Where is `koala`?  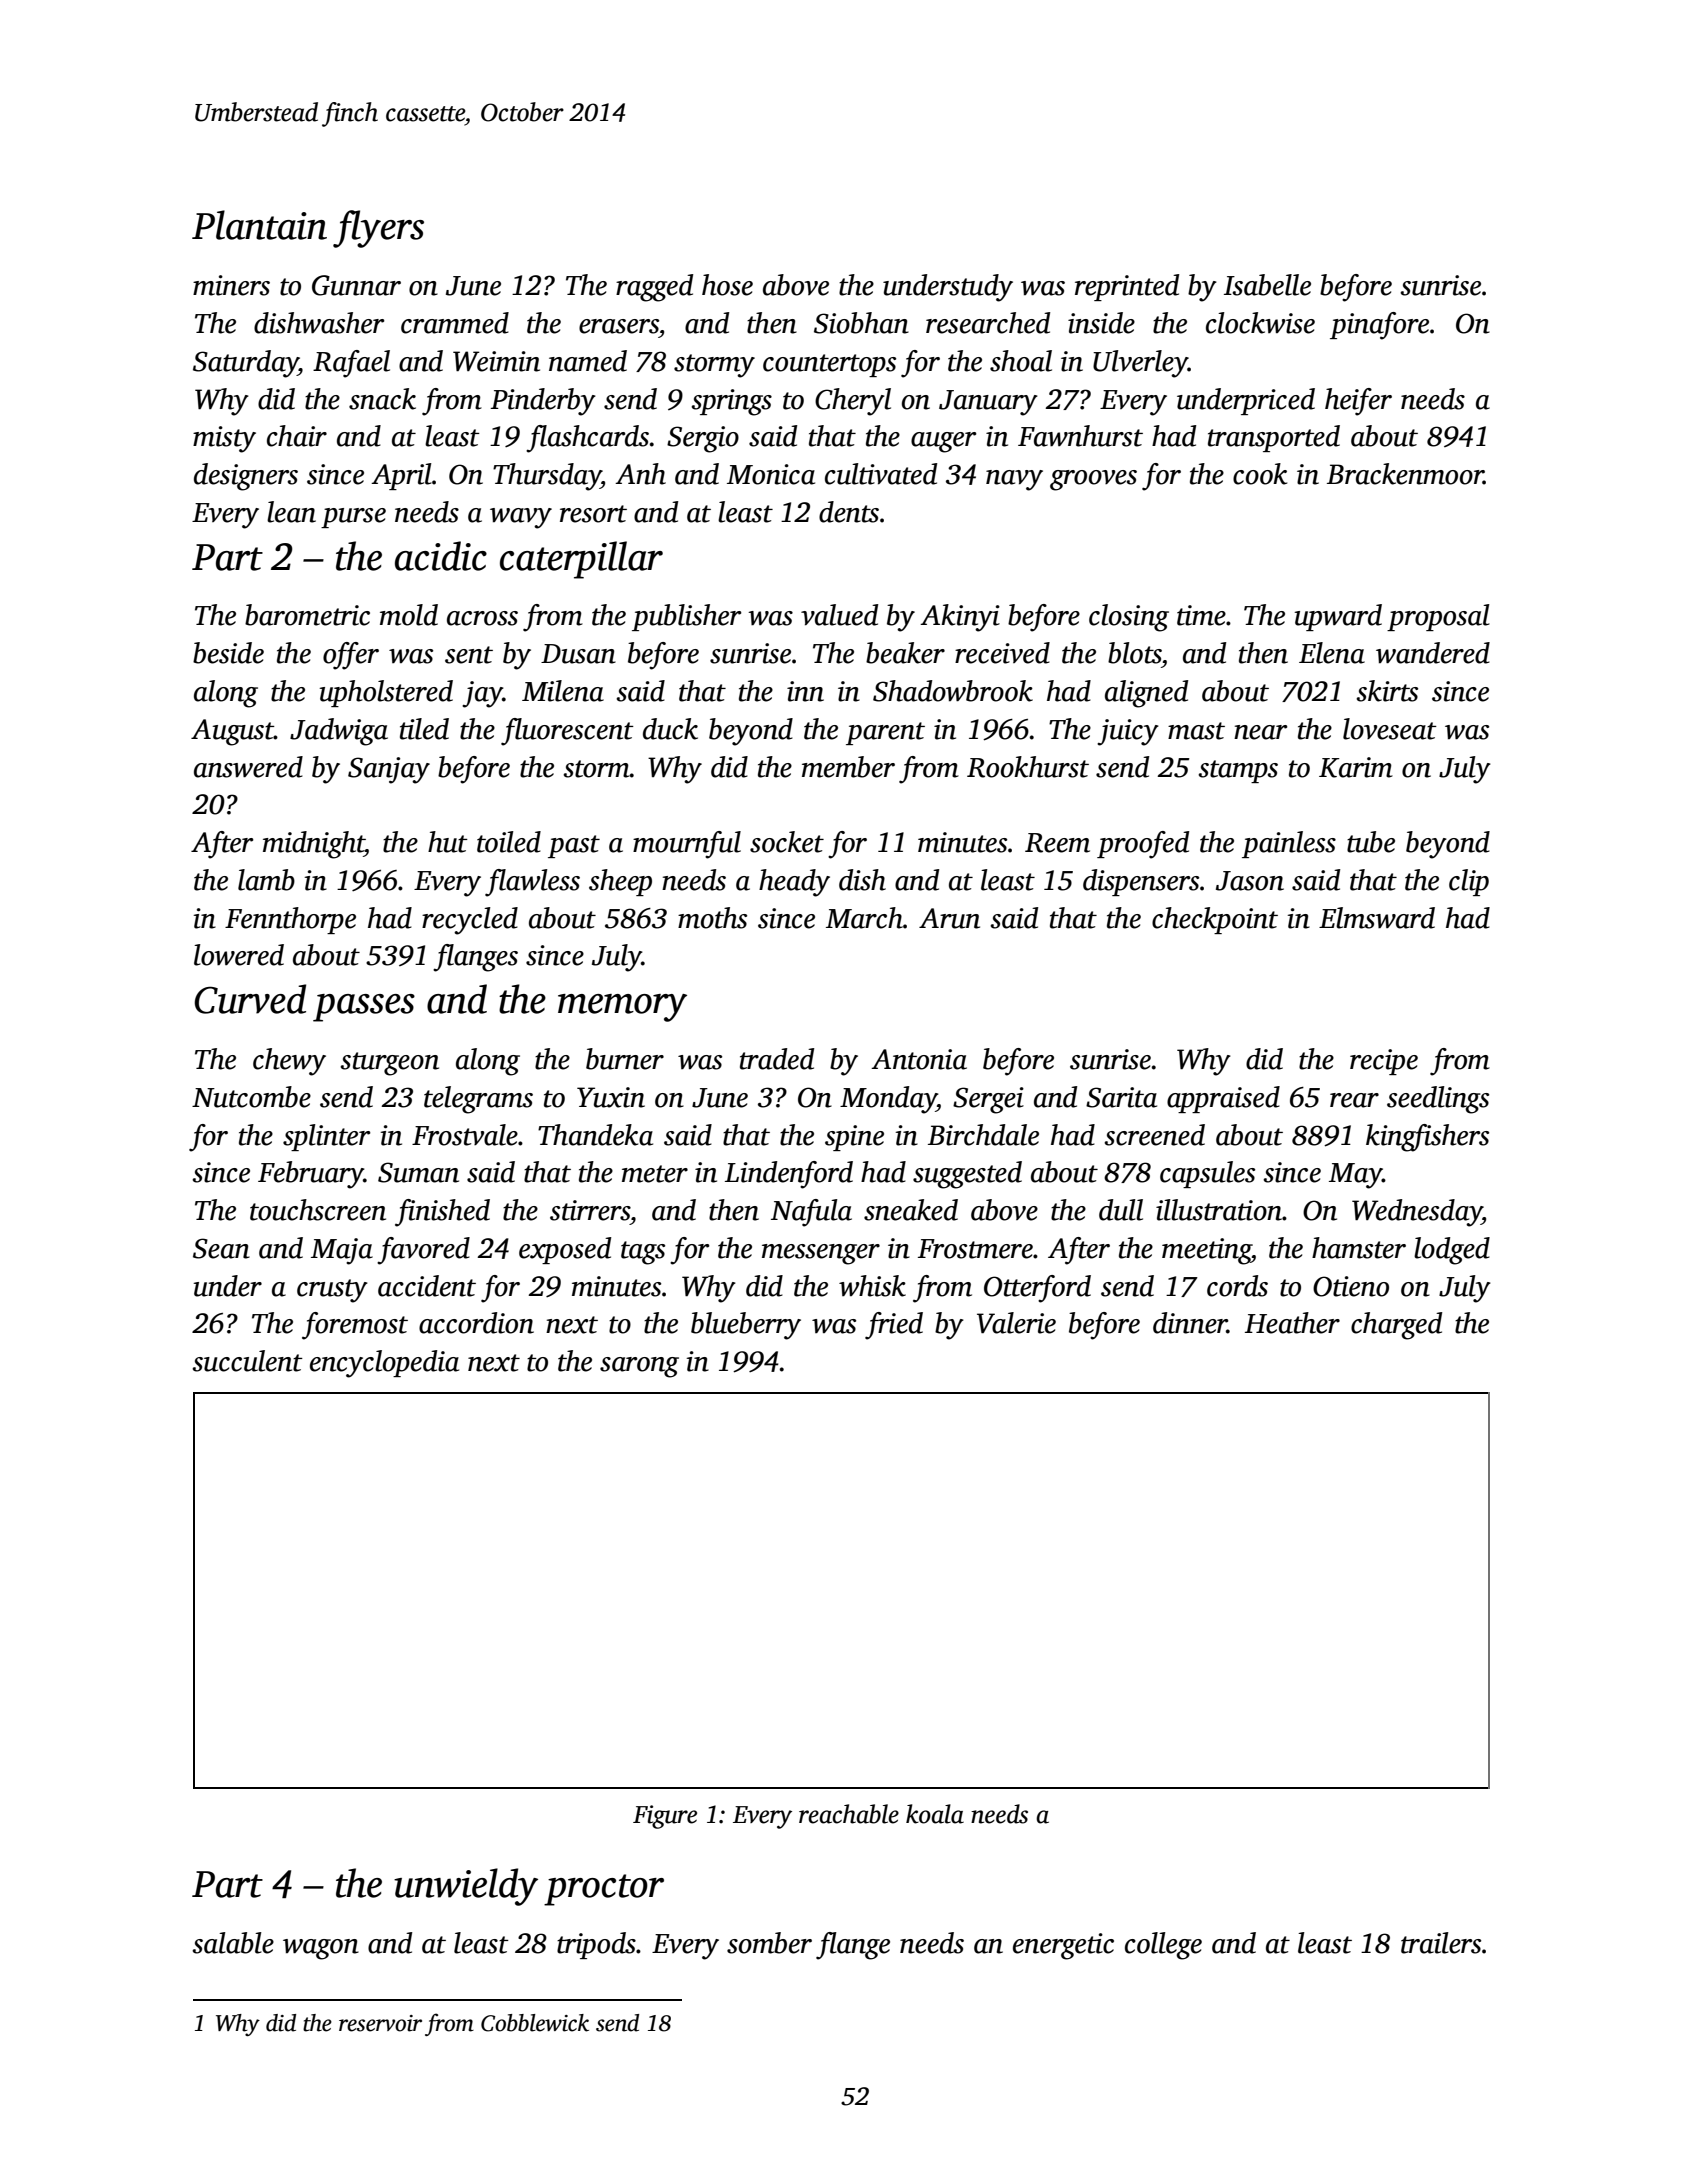 koala is located at coordinates (935, 1814).
